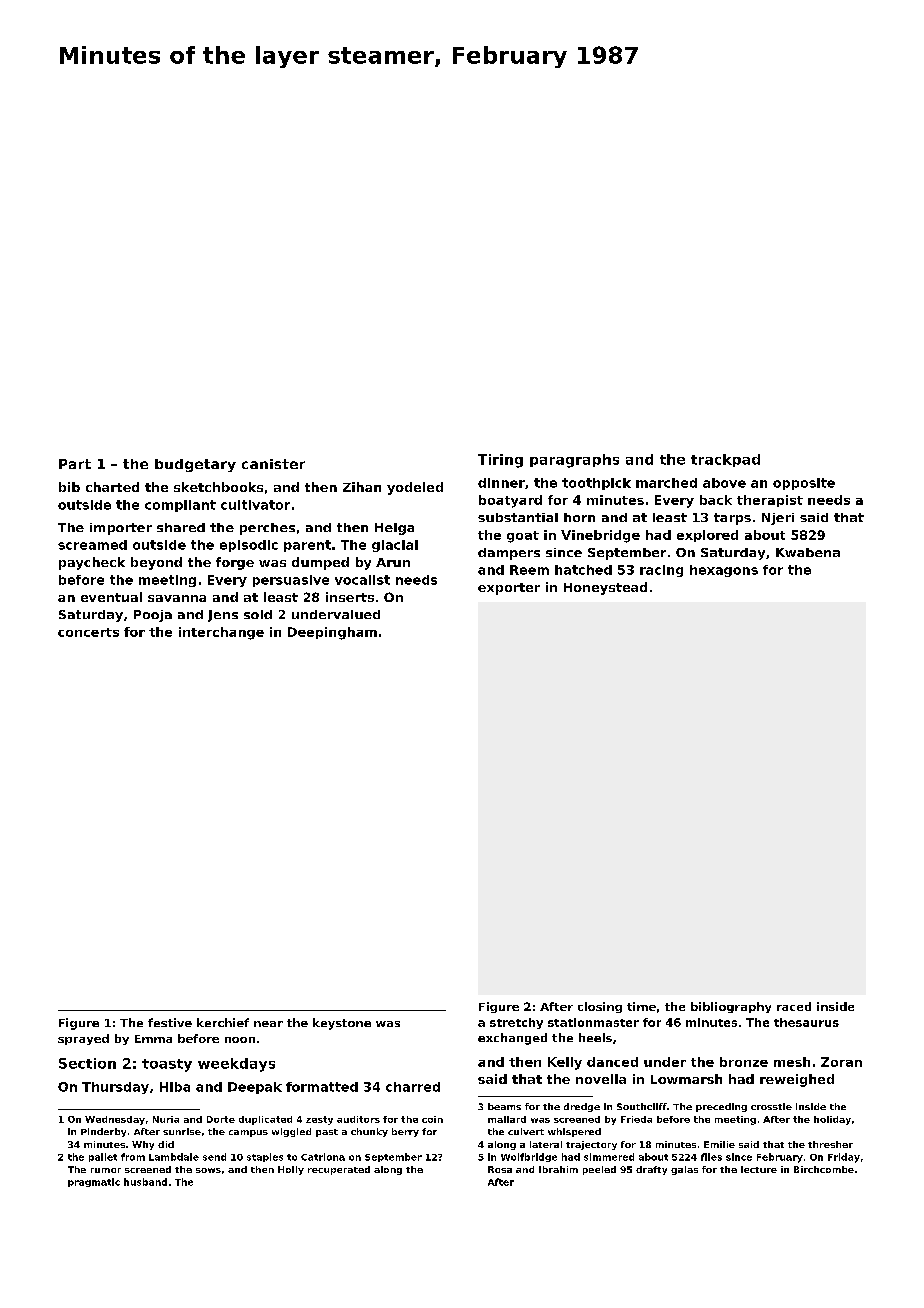 Image resolution: width=924 pixels, height=1308 pixels. Describe the element at coordinates (605, 588) in the screenshot. I see `Honeystead` at that location.
